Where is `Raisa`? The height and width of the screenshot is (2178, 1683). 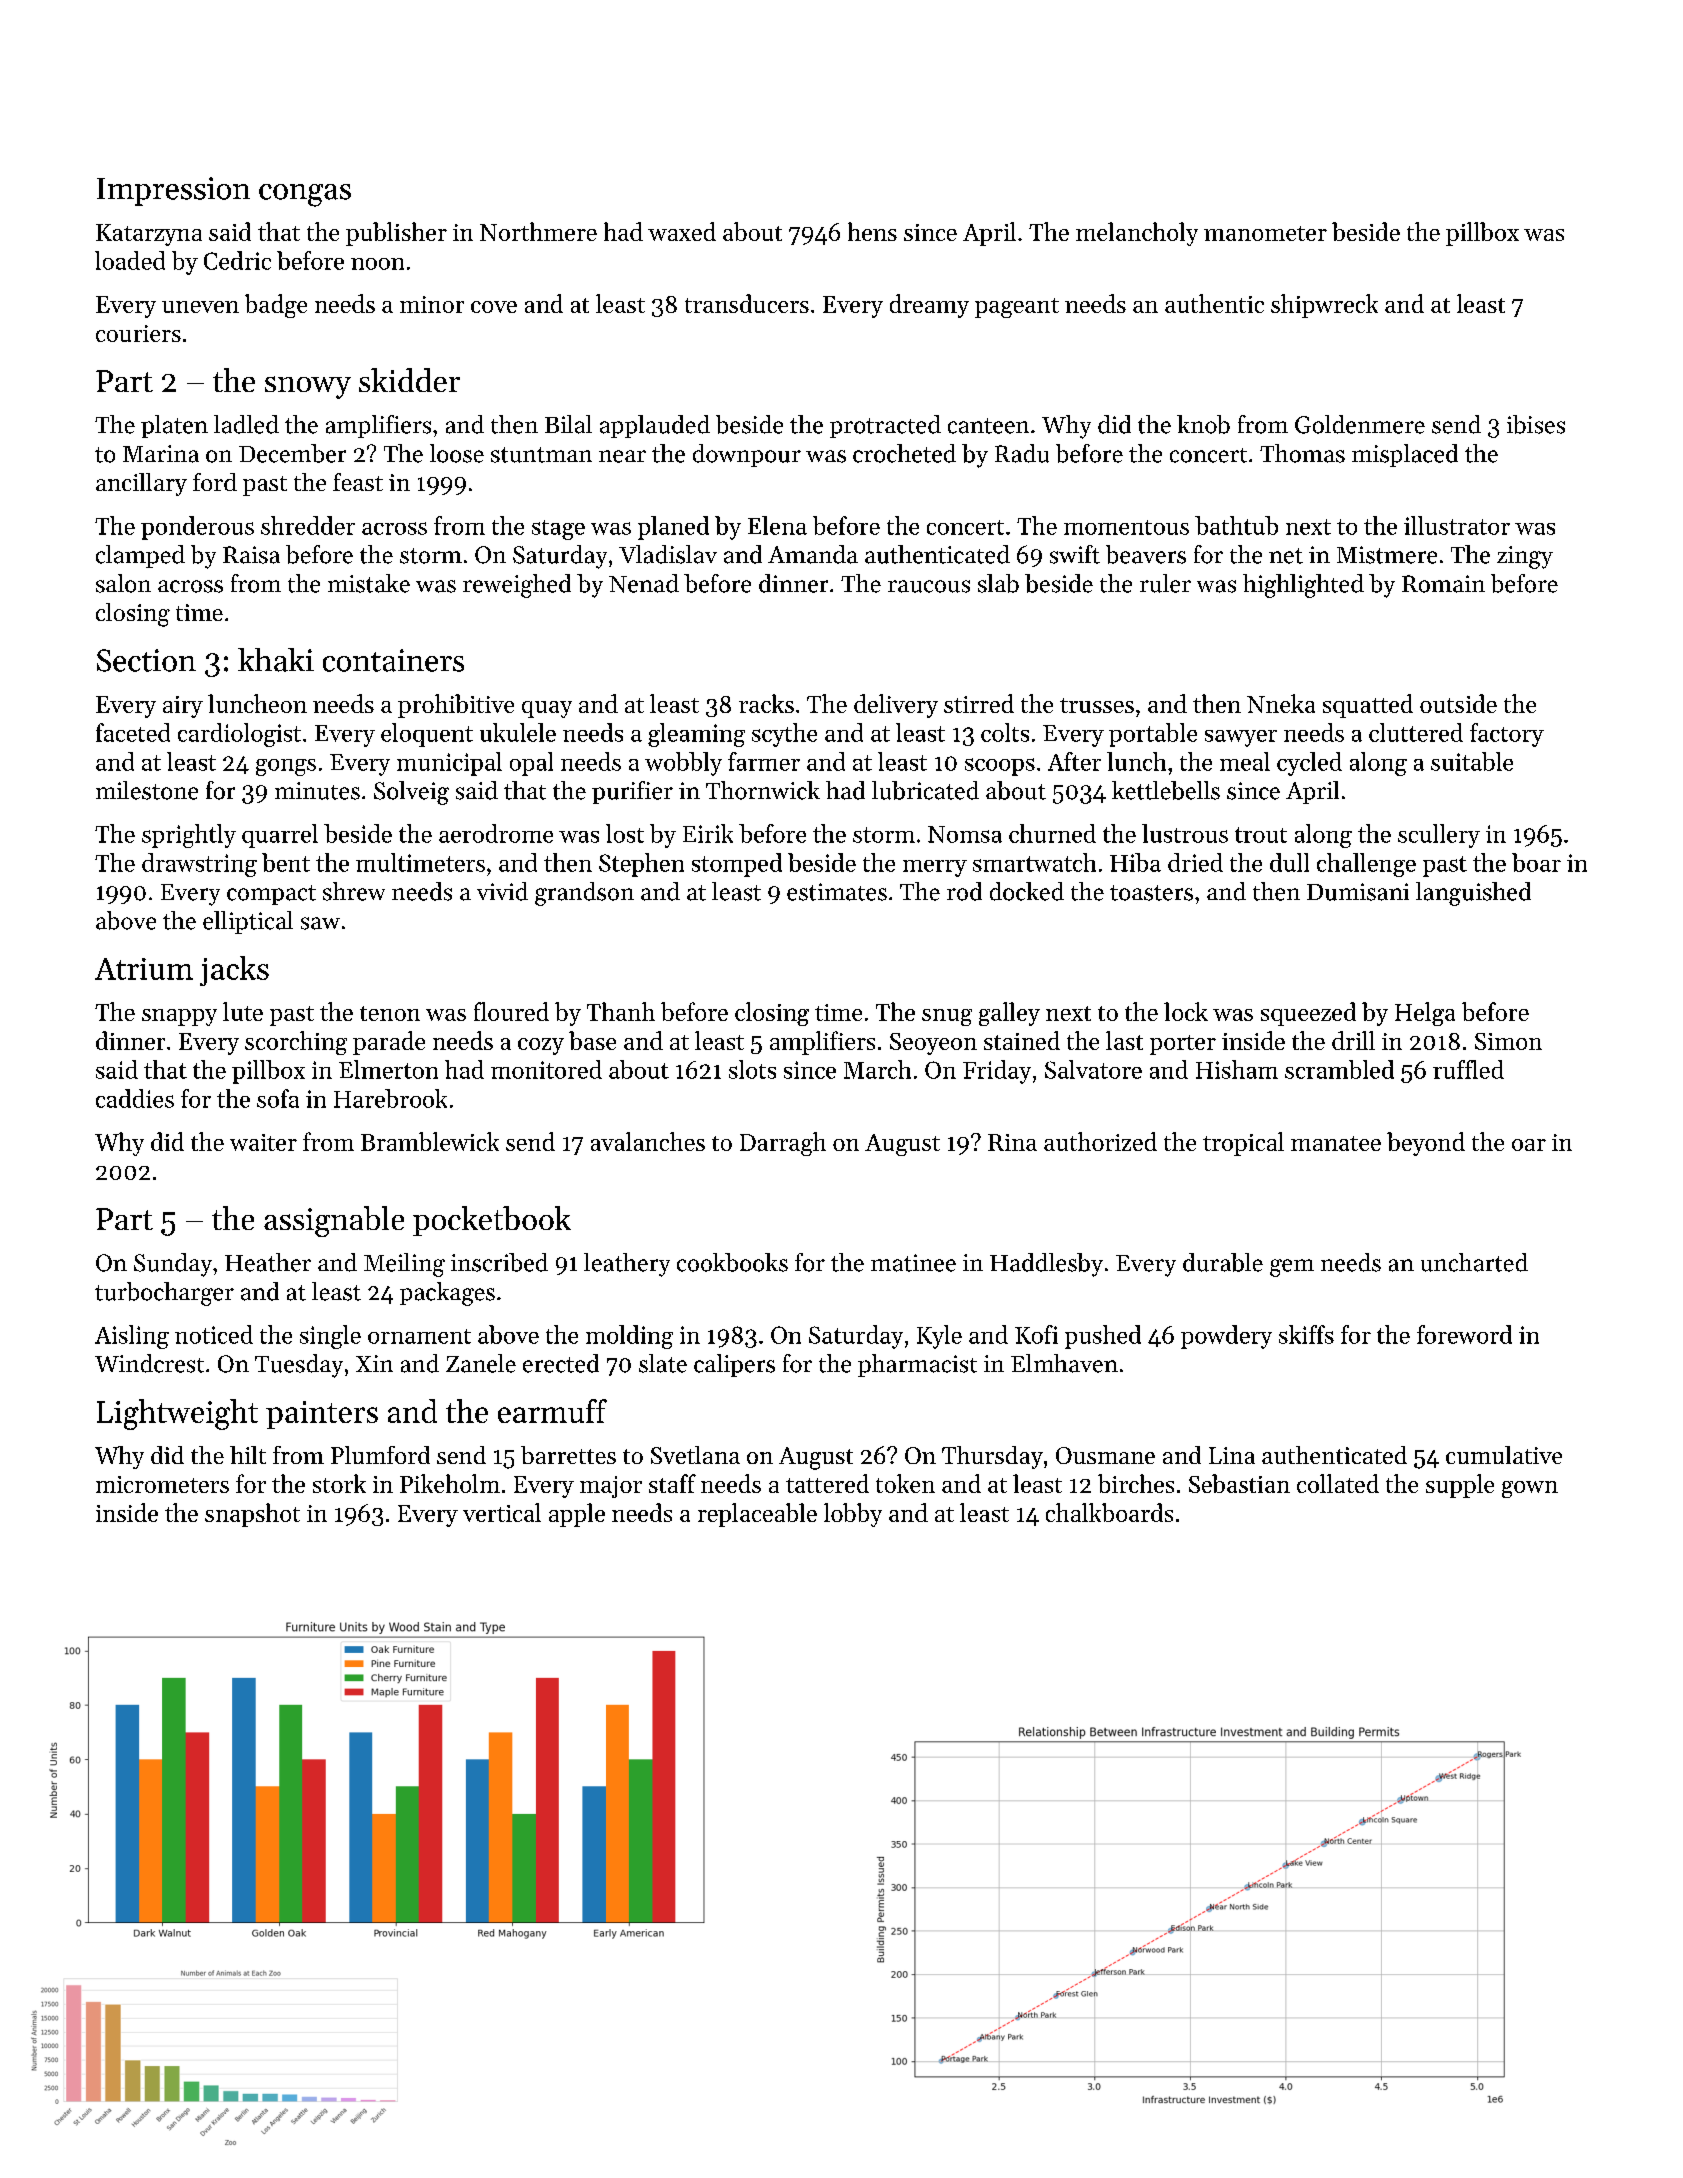 Raisa is located at coordinates (251, 555).
